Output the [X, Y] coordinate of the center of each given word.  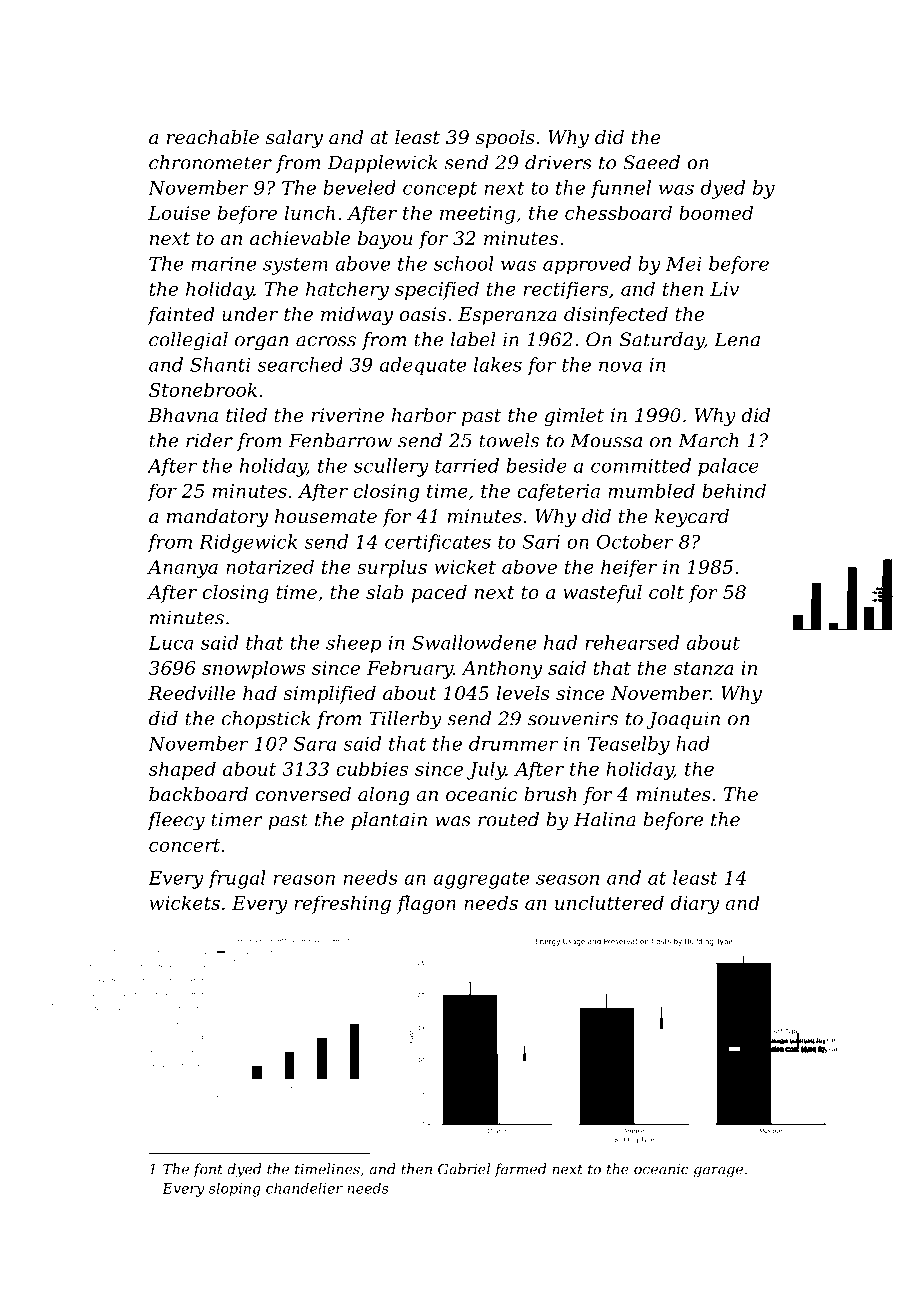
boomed [716, 212]
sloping [235, 1189]
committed [641, 465]
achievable [300, 238]
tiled [246, 415]
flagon [426, 904]
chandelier [304, 1188]
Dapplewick [382, 164]
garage [718, 1172]
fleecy [176, 821]
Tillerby [405, 720]
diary [695, 904]
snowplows [253, 669]
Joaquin [683, 720]
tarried [467, 465]
